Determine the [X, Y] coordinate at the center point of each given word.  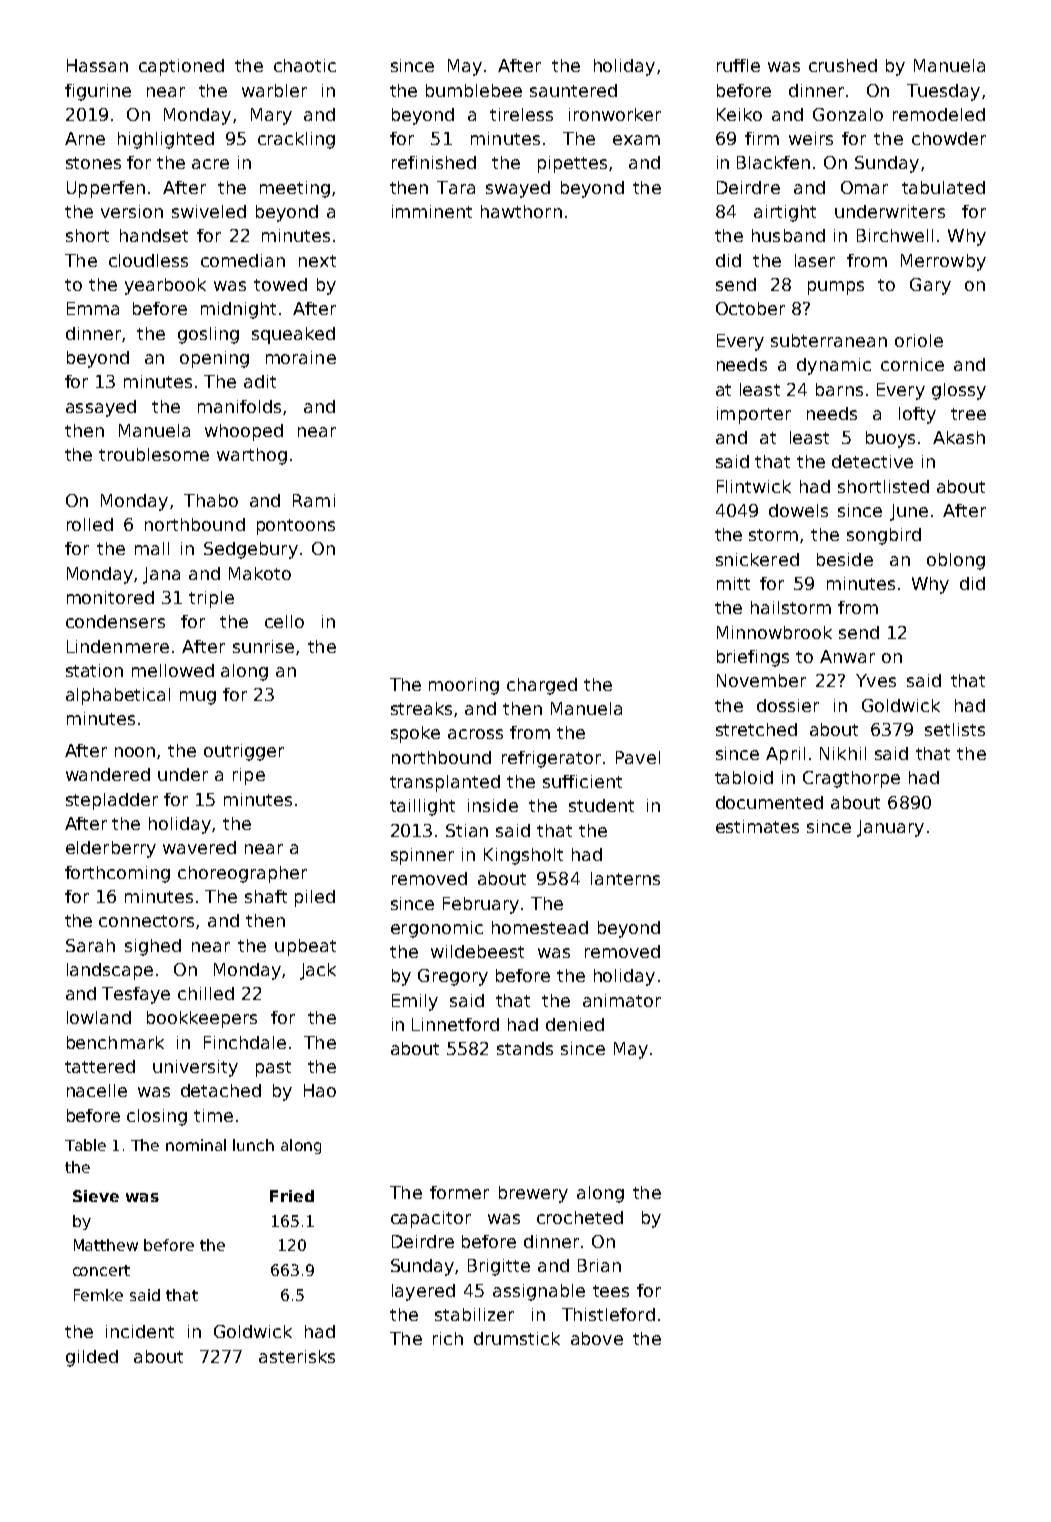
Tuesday [943, 92]
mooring [464, 686]
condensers [115, 621]
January [890, 828]
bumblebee [474, 90]
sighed [153, 947]
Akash [959, 437]
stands [525, 1048]
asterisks [297, 1356]
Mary [271, 116]
